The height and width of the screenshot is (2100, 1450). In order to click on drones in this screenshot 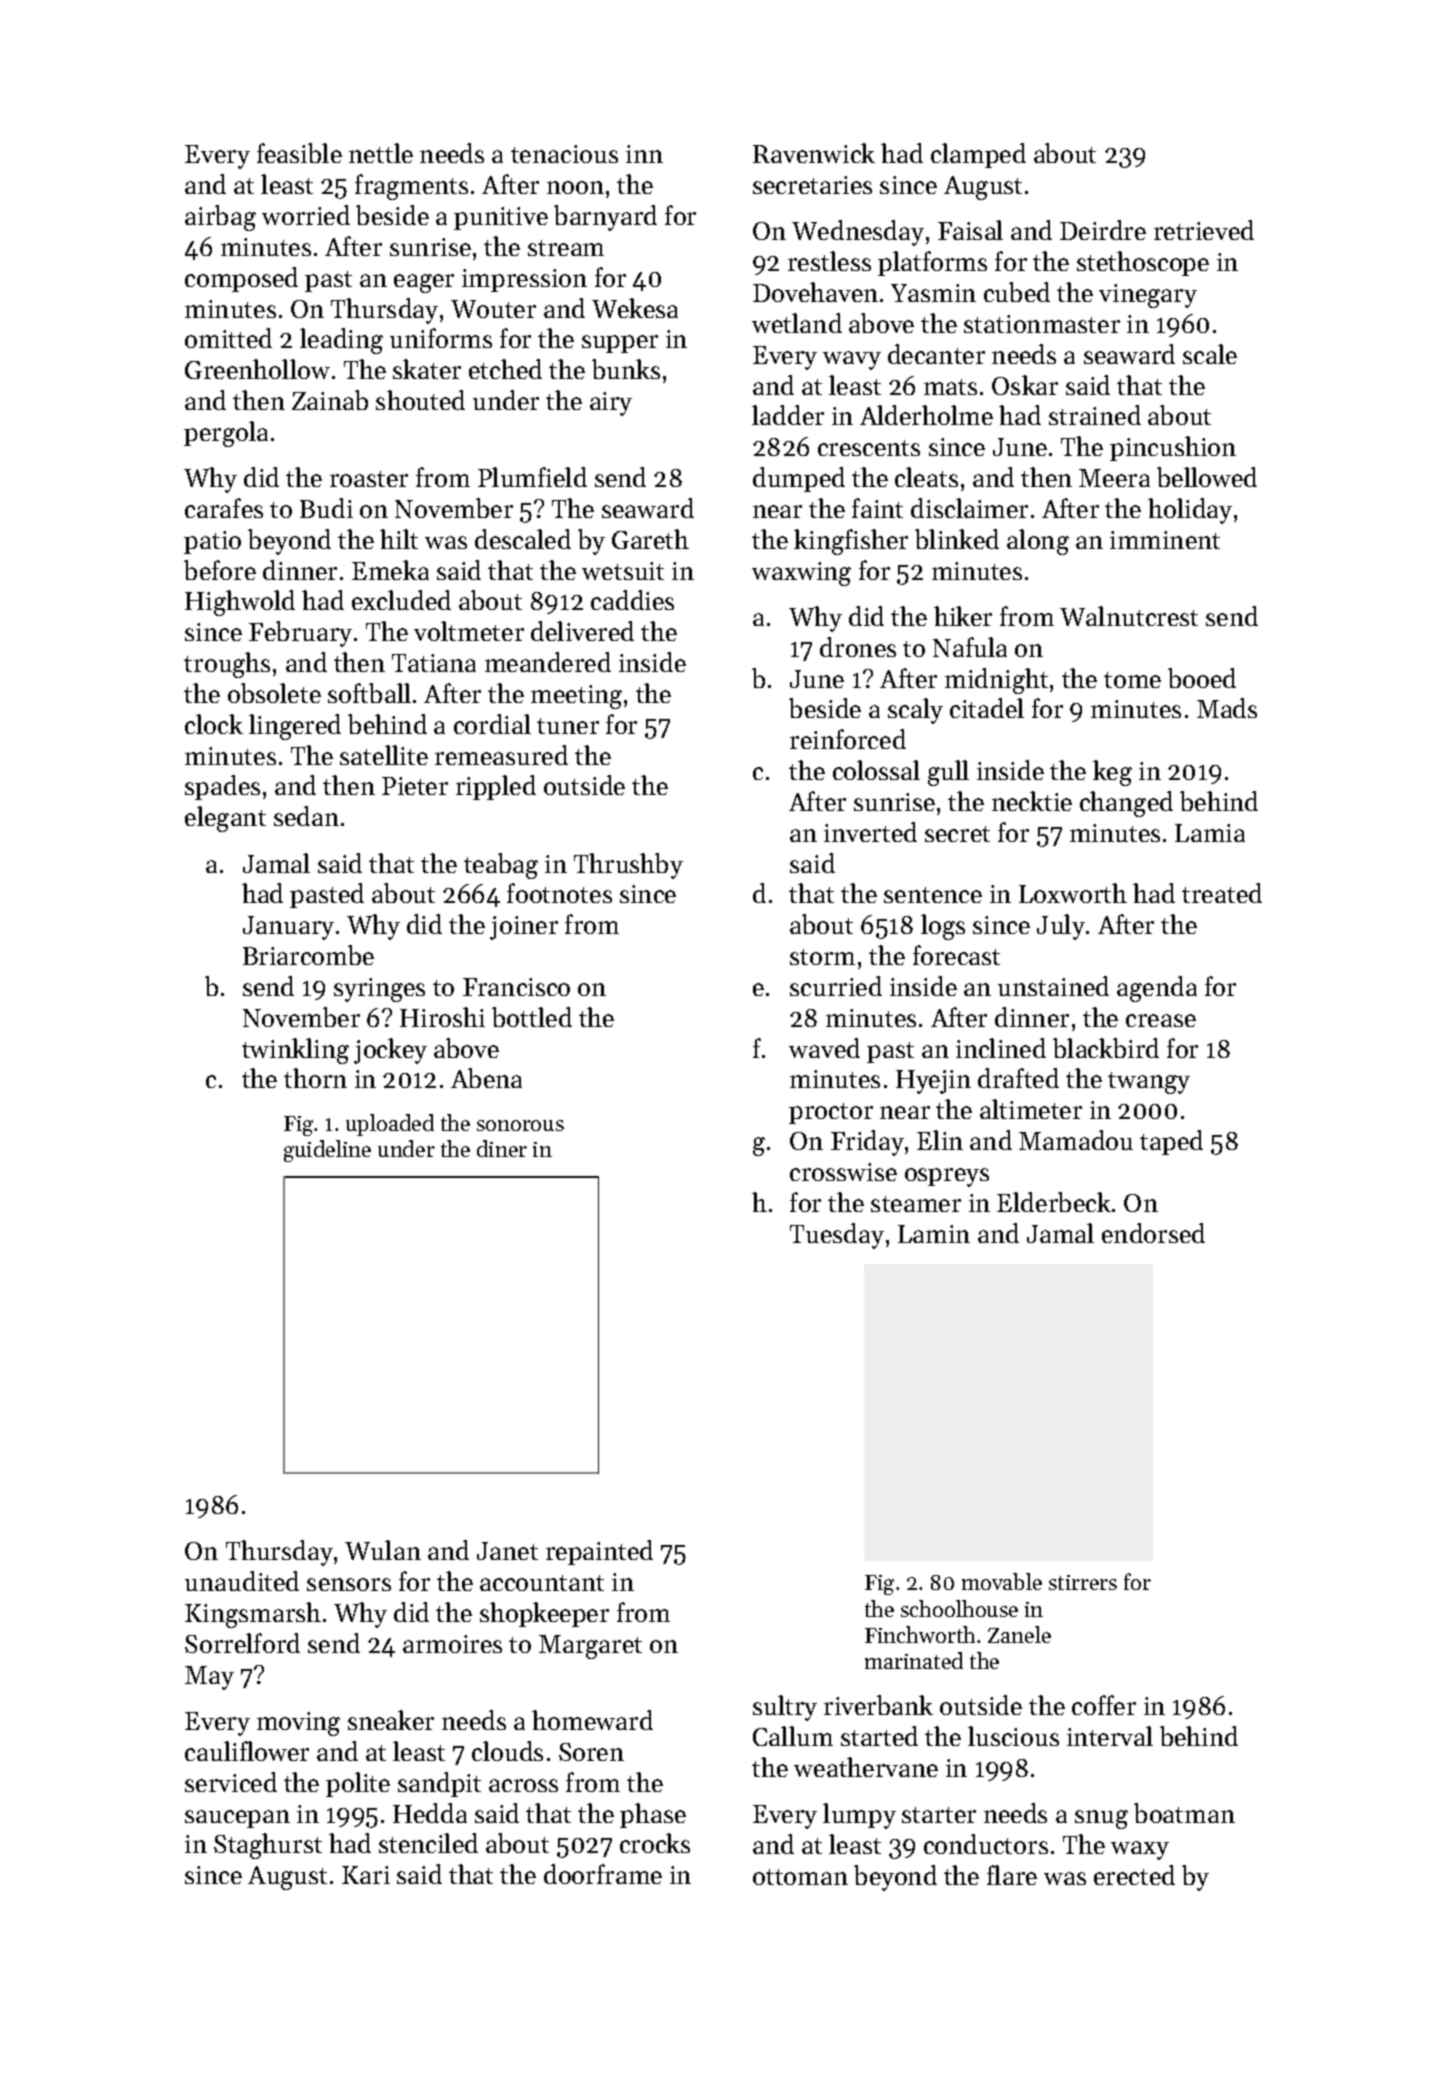, I will do `click(858, 647)`.
